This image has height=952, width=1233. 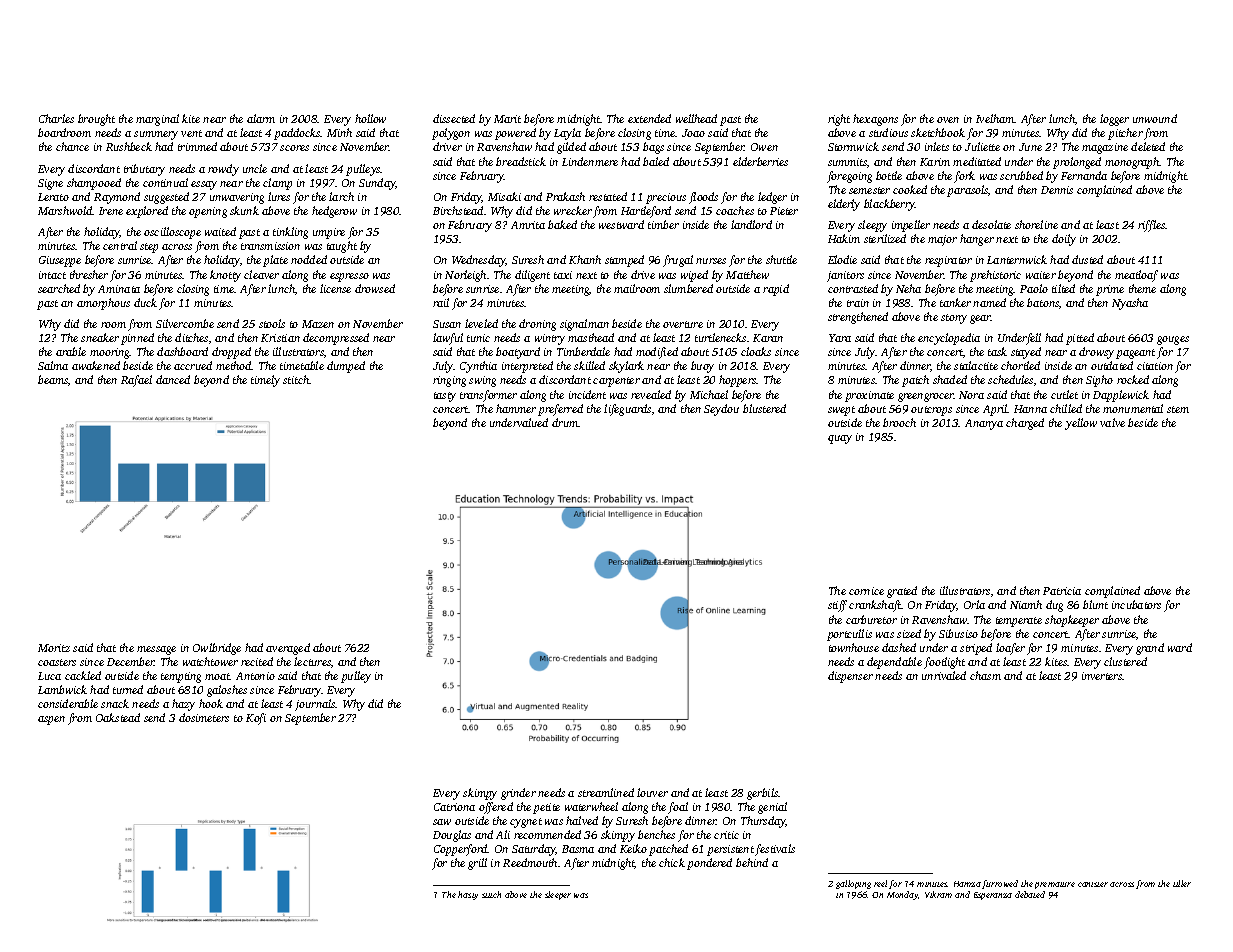 What do you see at coordinates (649, 118) in the image?
I see `extended` at bounding box center [649, 118].
